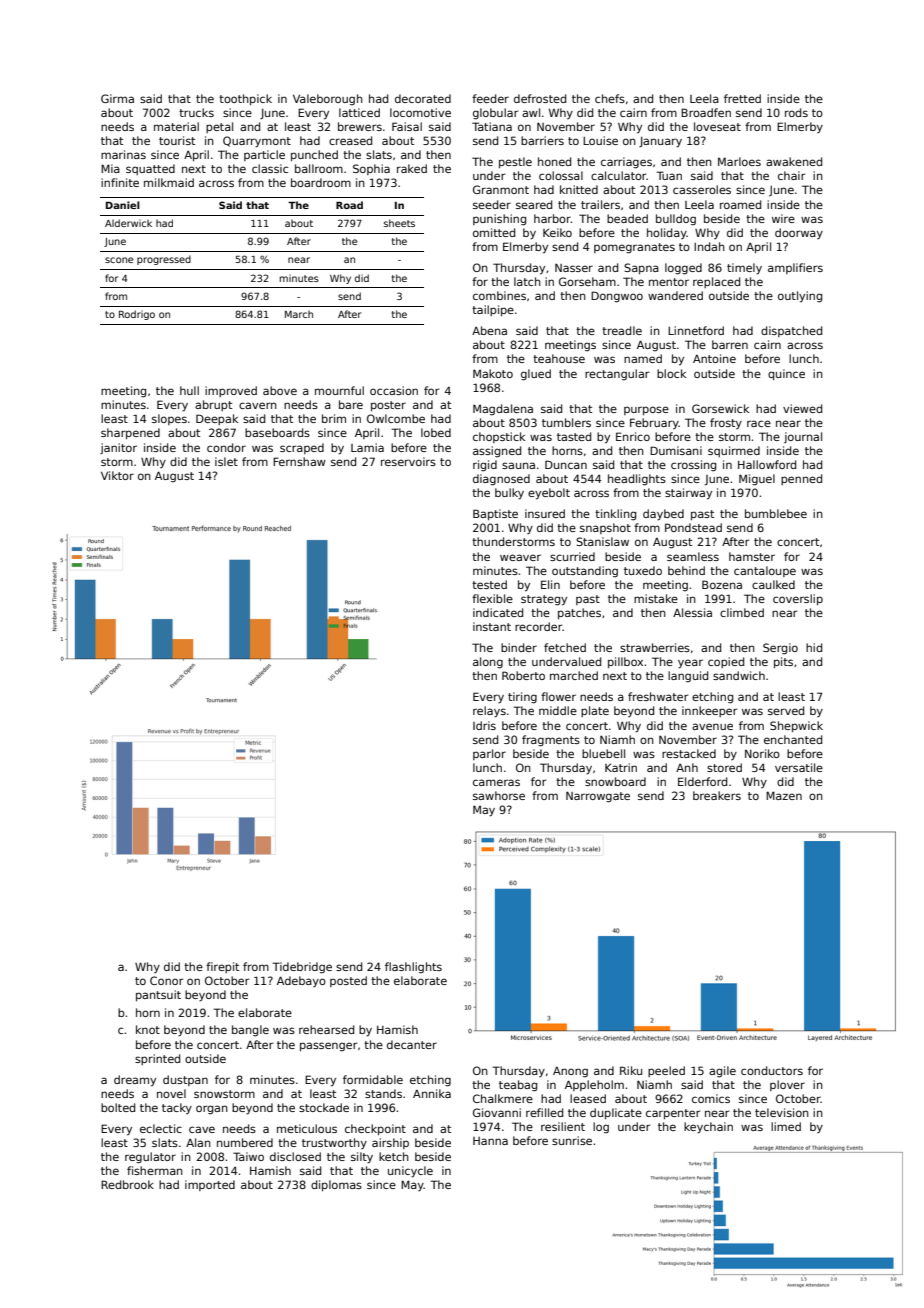 This page has height=1308, width=924. I want to click on sawhorse, so click(499, 795).
